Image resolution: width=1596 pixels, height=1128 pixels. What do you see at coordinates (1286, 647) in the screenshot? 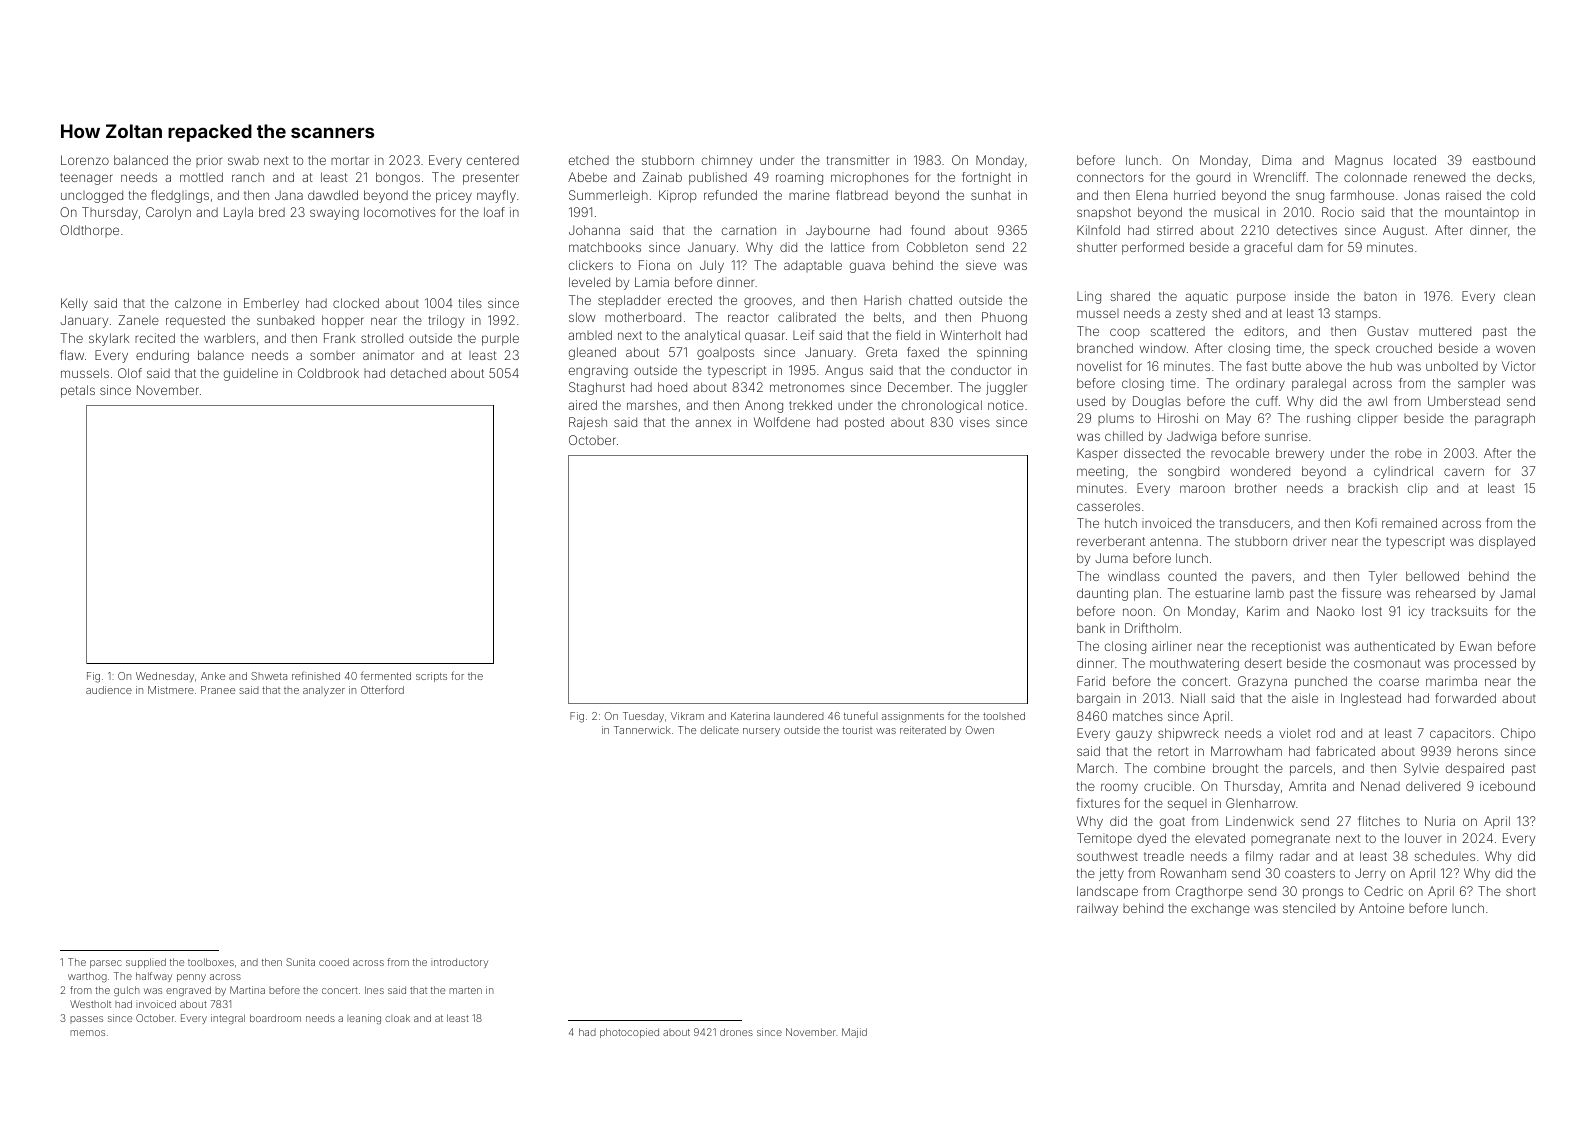
I see `receptionist` at bounding box center [1286, 647].
